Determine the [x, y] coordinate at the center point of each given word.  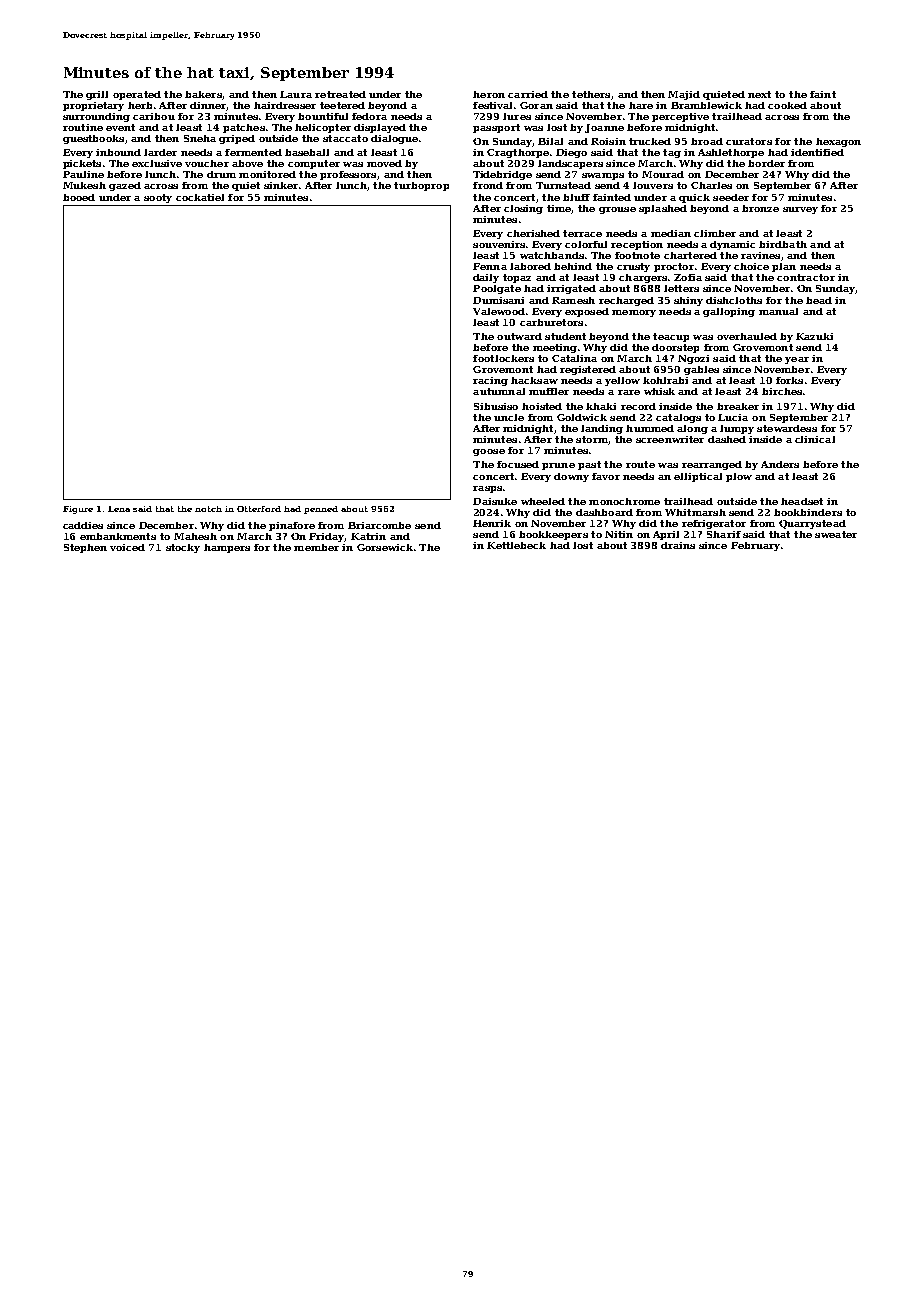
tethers [591, 94]
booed [79, 197]
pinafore [292, 526]
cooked [787, 105]
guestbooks [93, 139]
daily [486, 278]
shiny [688, 301]
